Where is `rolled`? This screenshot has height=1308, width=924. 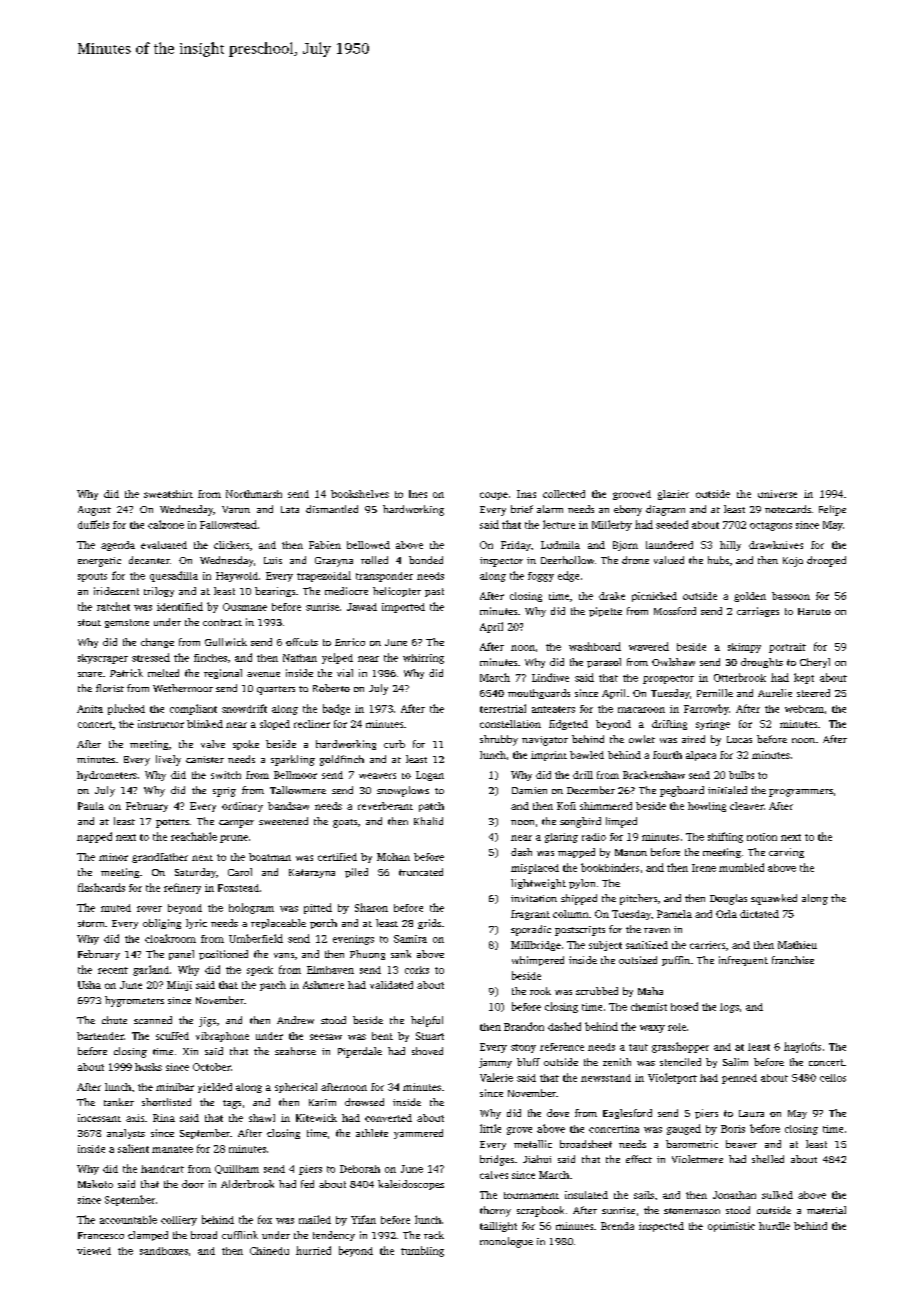 rolled is located at coordinates (374, 560).
